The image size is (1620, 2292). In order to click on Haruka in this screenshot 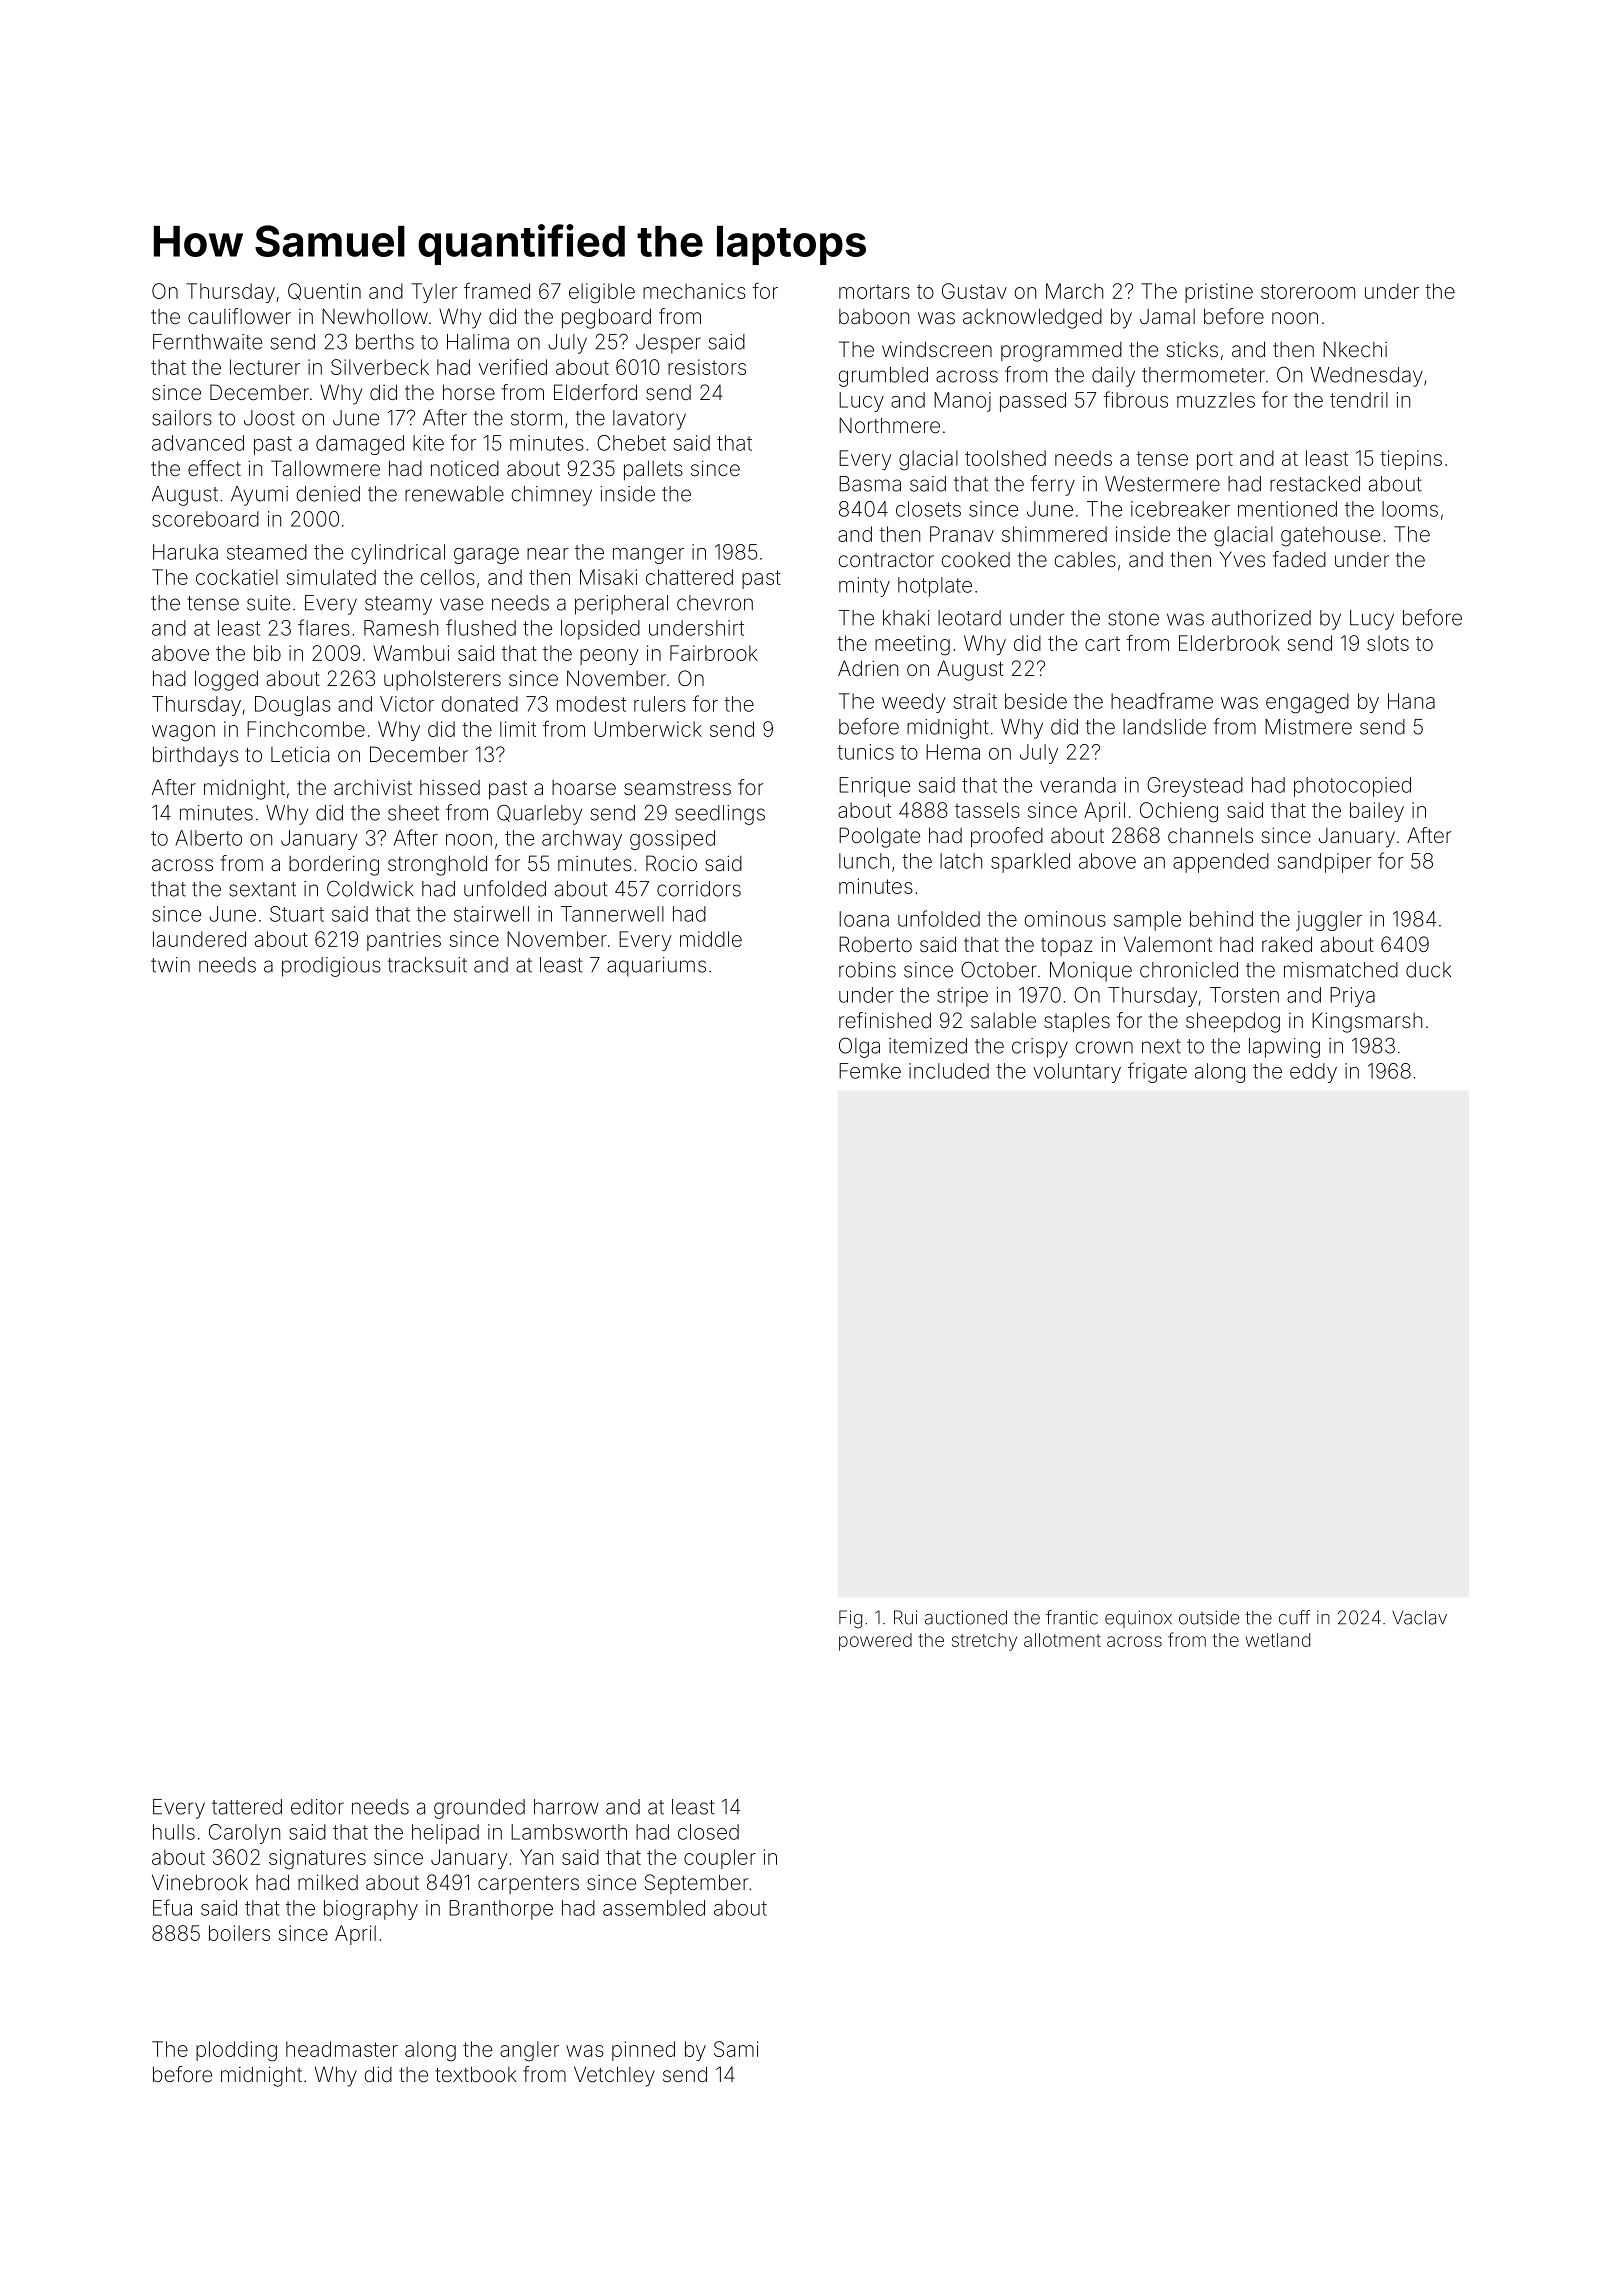, I will do `click(185, 552)`.
